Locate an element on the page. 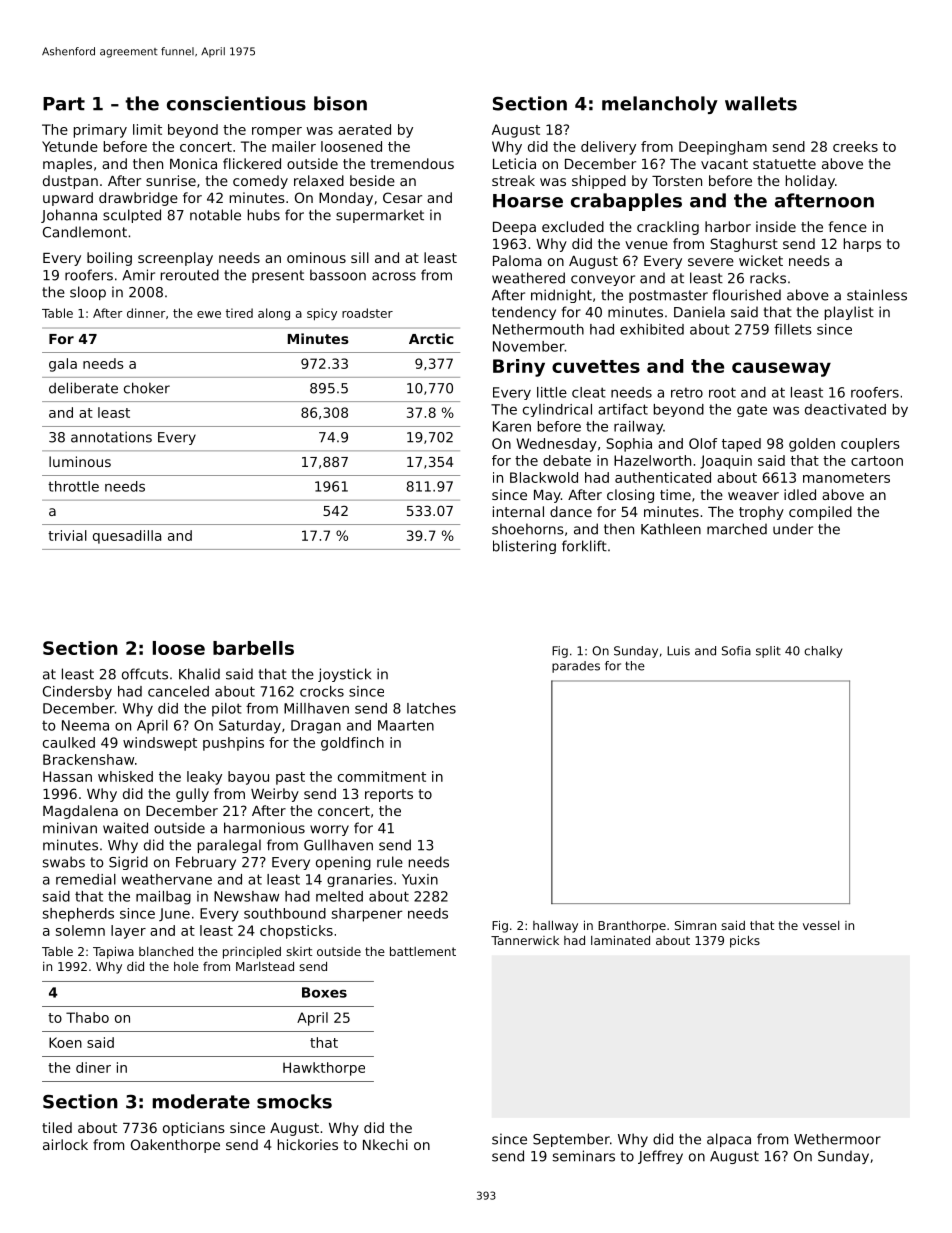 This document has height=1233, width=952. harps is located at coordinates (862, 245).
